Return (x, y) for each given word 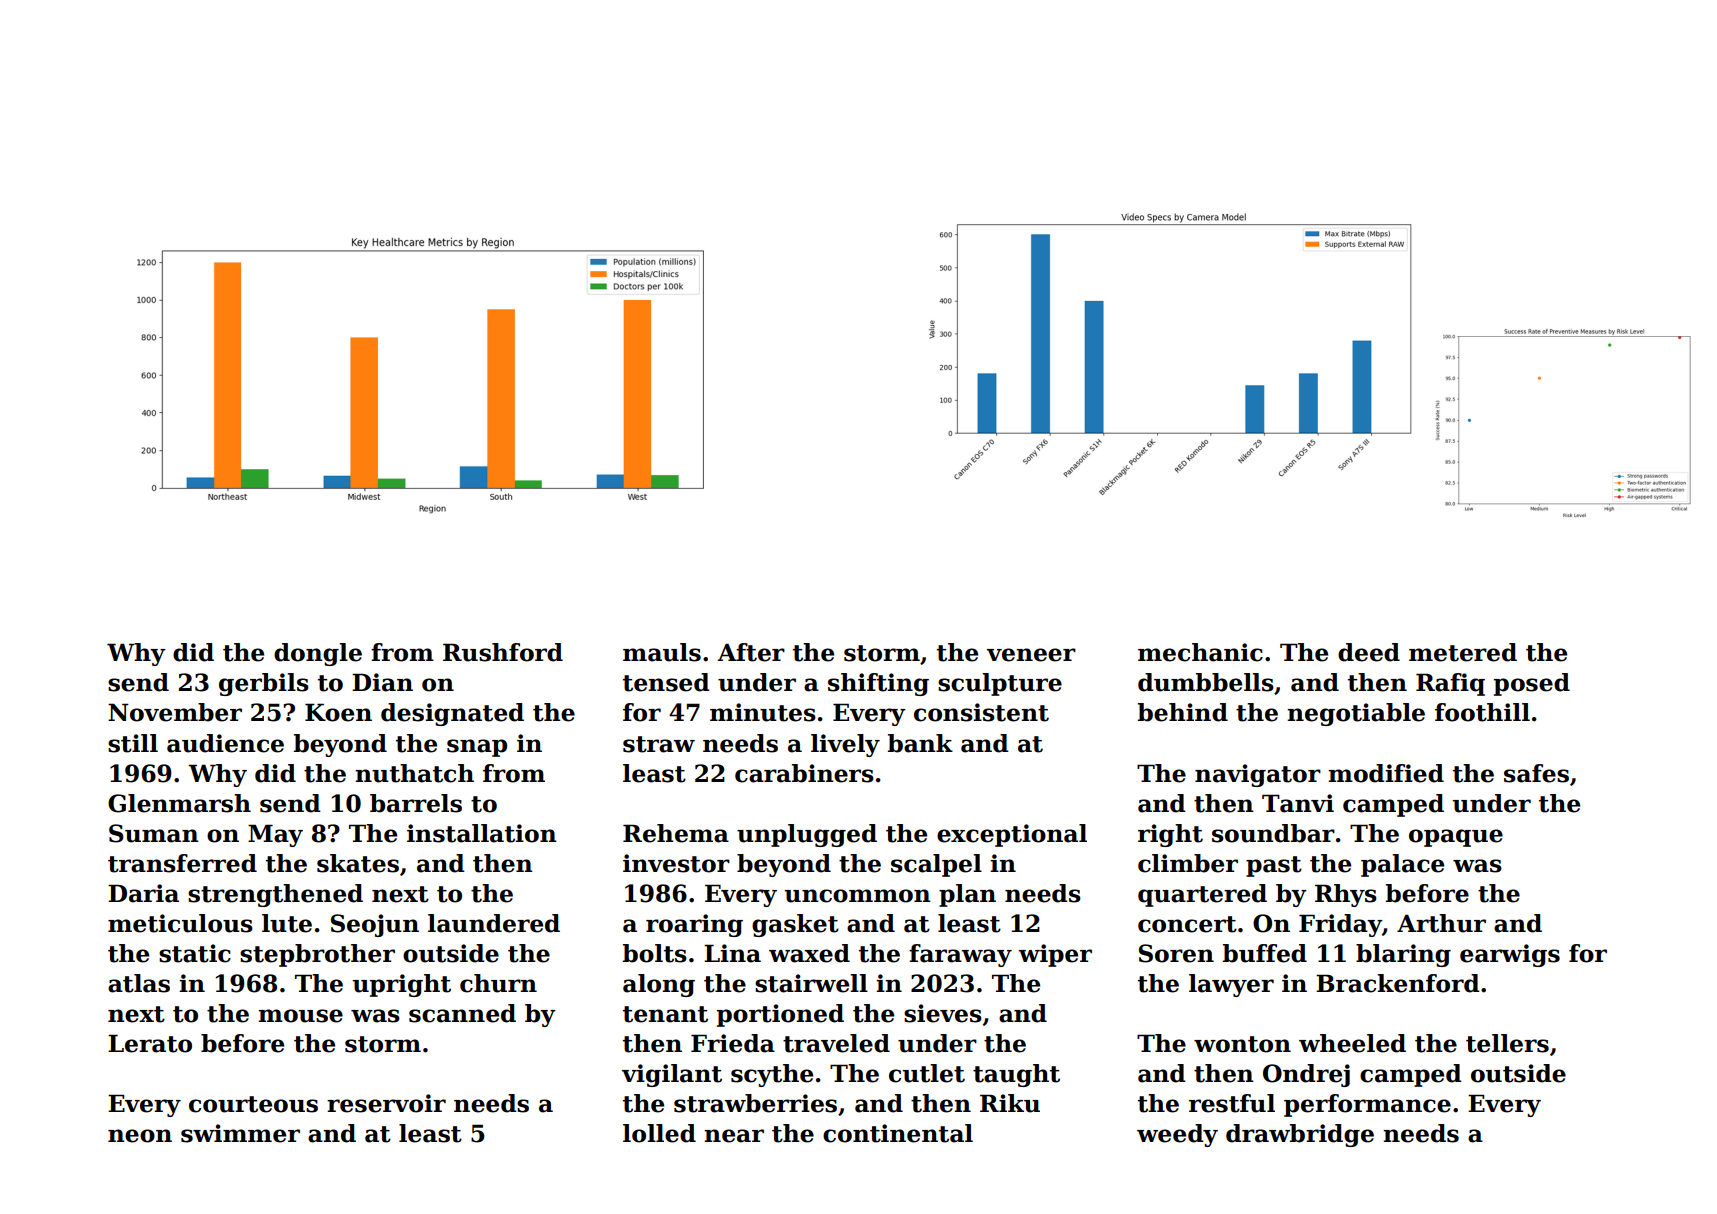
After (751, 652)
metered (1463, 652)
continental (898, 1133)
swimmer (240, 1133)
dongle (318, 654)
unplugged (807, 835)
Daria (143, 893)
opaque (1456, 838)
